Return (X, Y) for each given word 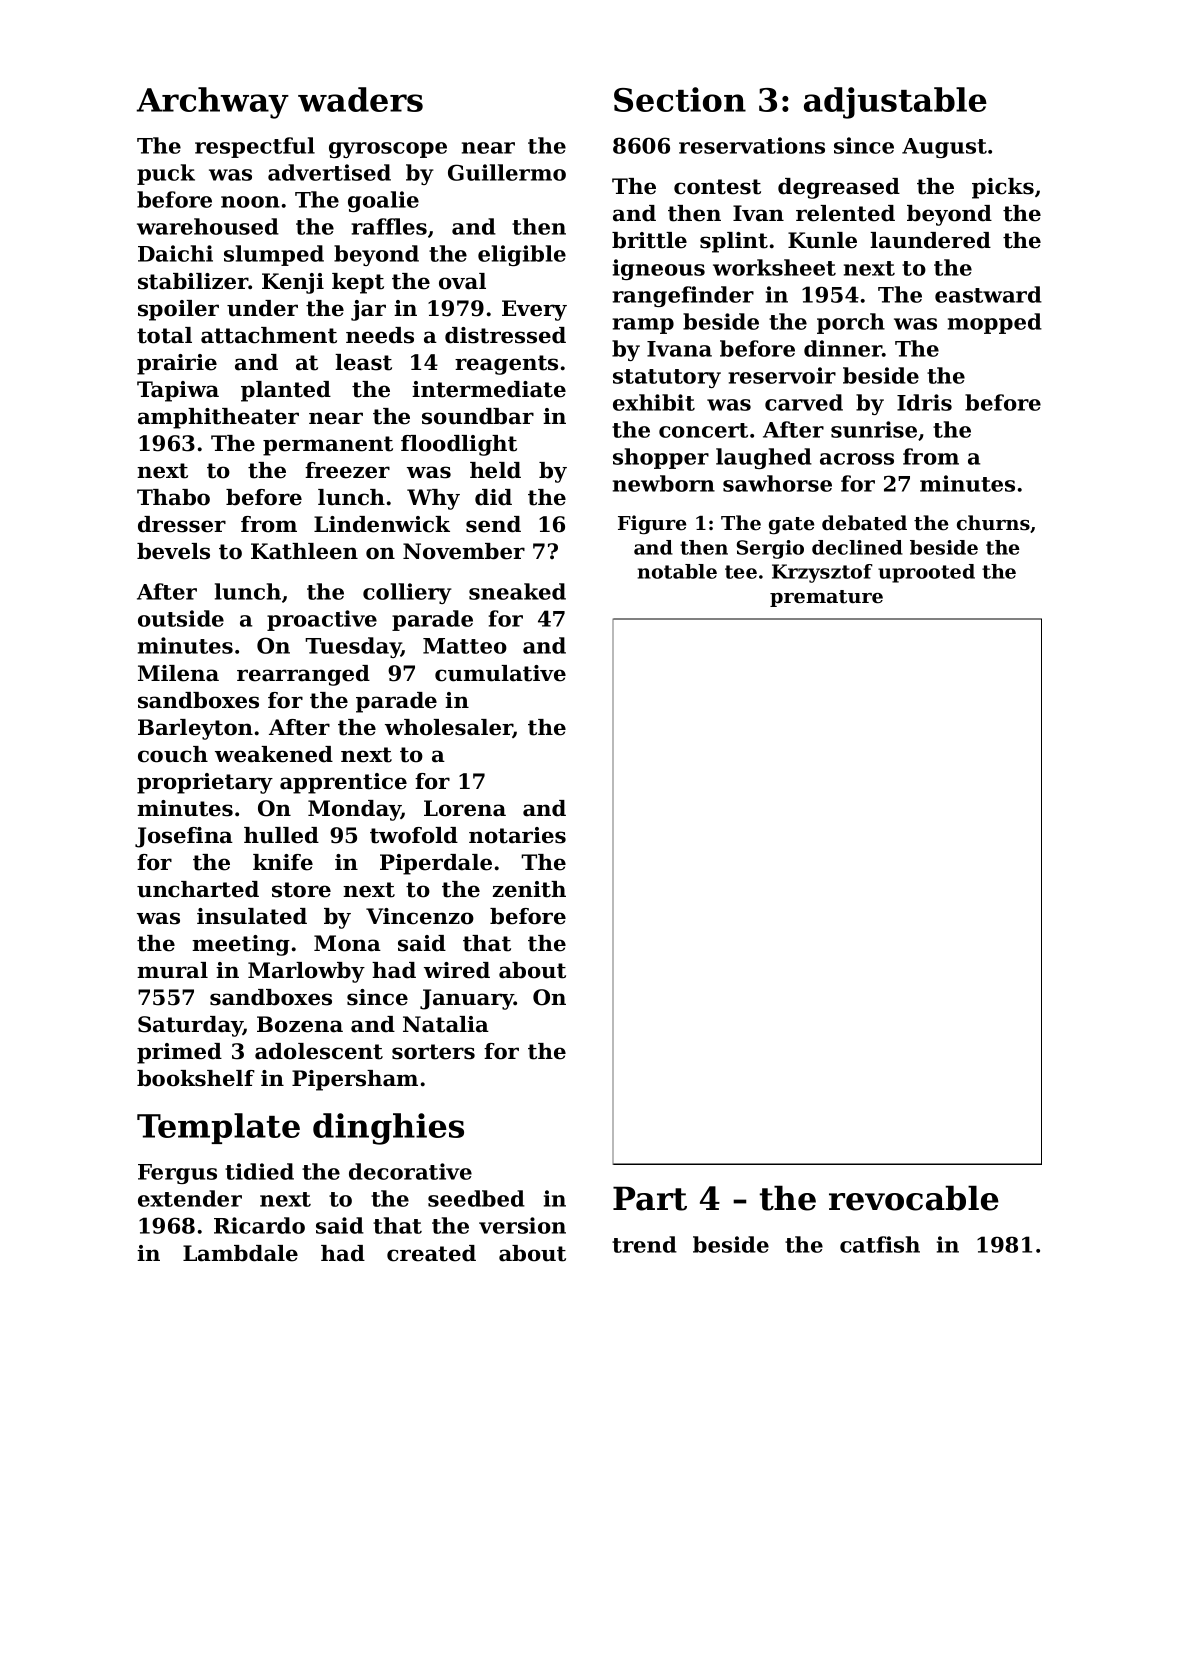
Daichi (175, 253)
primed (179, 1053)
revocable (914, 1198)
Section (680, 99)
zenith (529, 889)
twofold (414, 835)
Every (534, 310)
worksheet (774, 267)
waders (360, 99)
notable (677, 571)
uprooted (926, 573)
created (431, 1253)
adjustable (895, 103)
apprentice (343, 783)
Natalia (446, 1024)
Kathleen (304, 551)
